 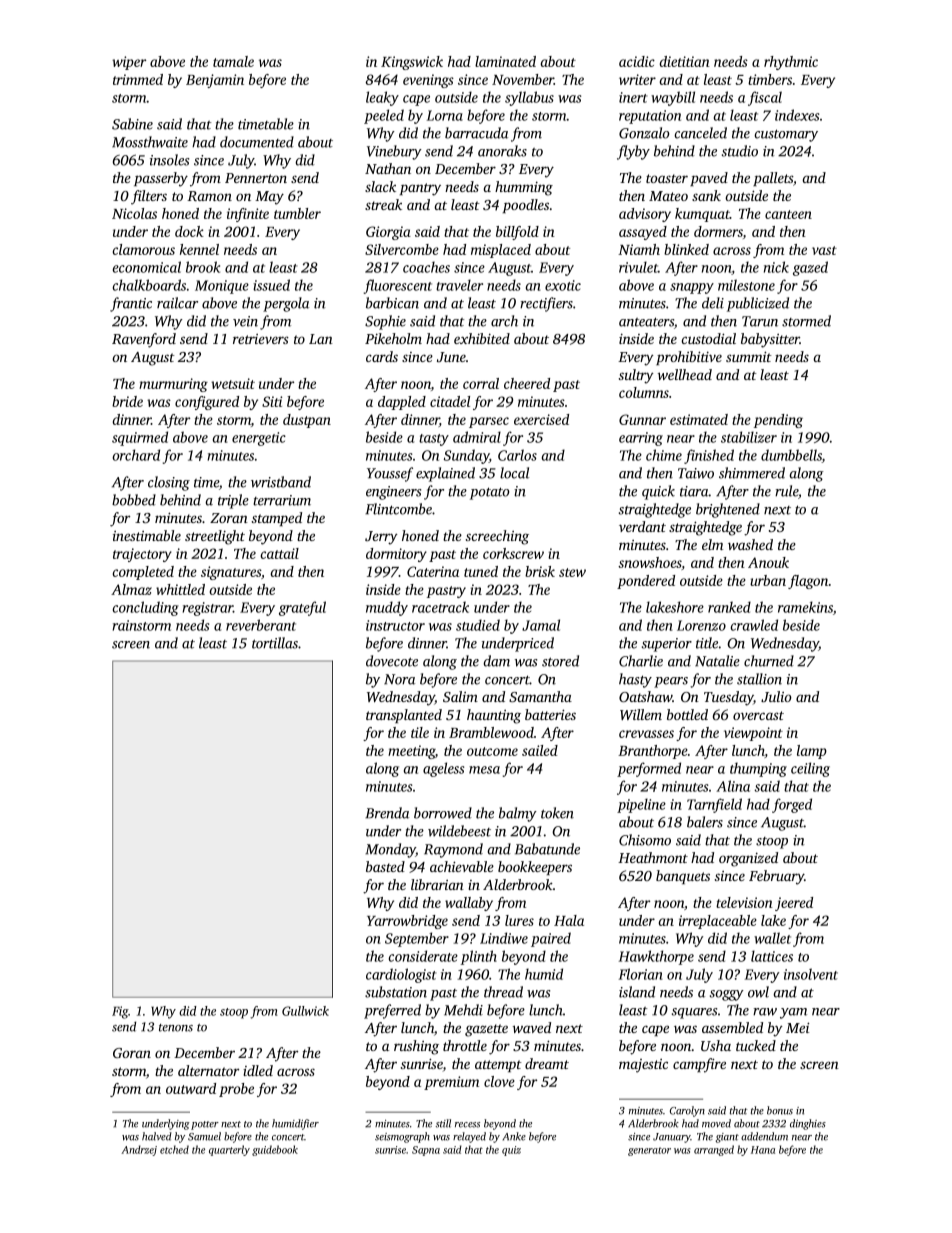 I want to click on seismograph, so click(x=402, y=1137).
